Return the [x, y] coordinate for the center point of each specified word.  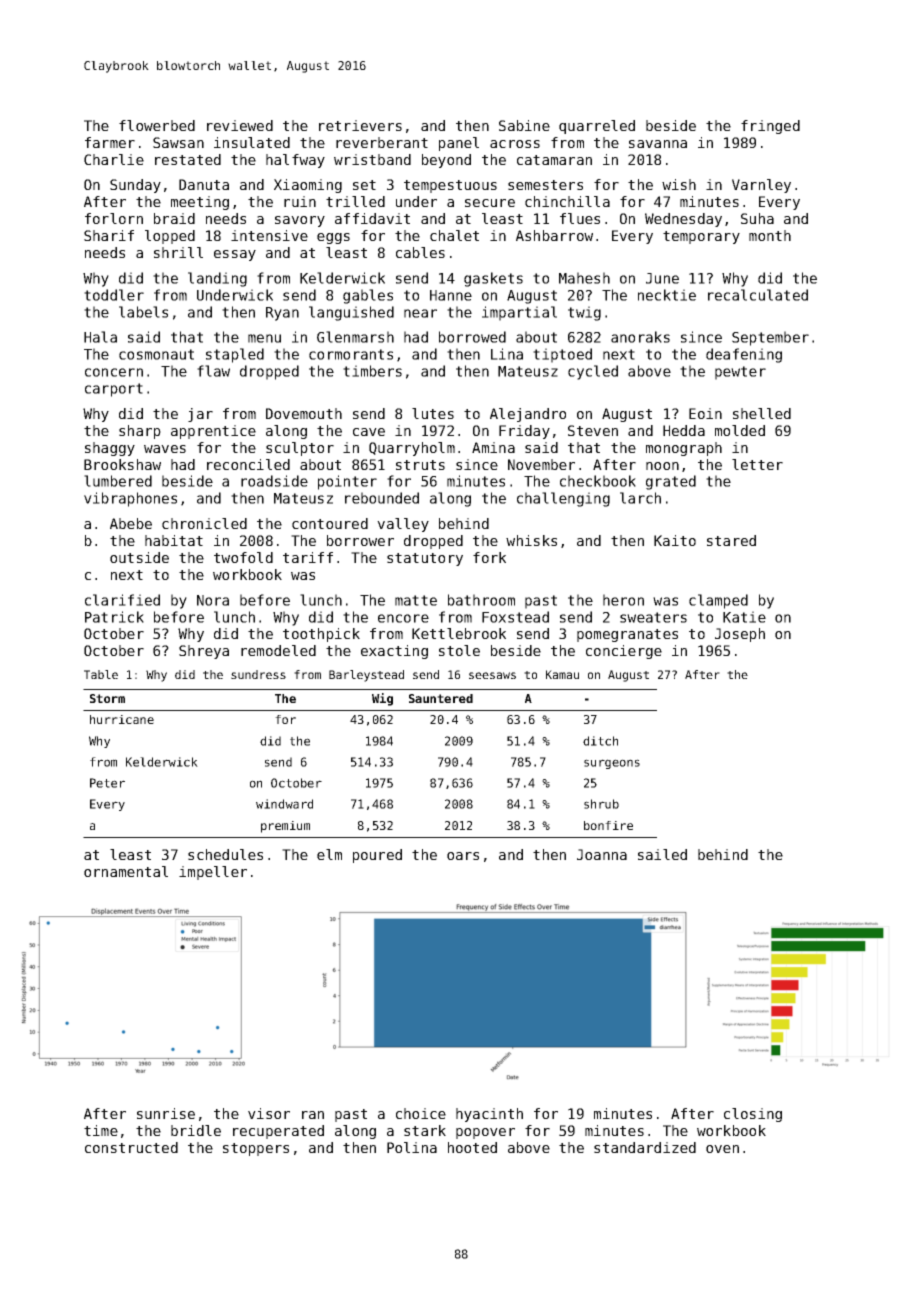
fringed [770, 127]
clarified [122, 600]
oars [463, 856]
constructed [131, 1147]
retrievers [360, 125]
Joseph [740, 635]
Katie [744, 617]
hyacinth [489, 1115]
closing [753, 1115]
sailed [662, 854]
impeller [213, 873]
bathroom [481, 600]
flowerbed [157, 125]
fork [489, 557]
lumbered [118, 481]
